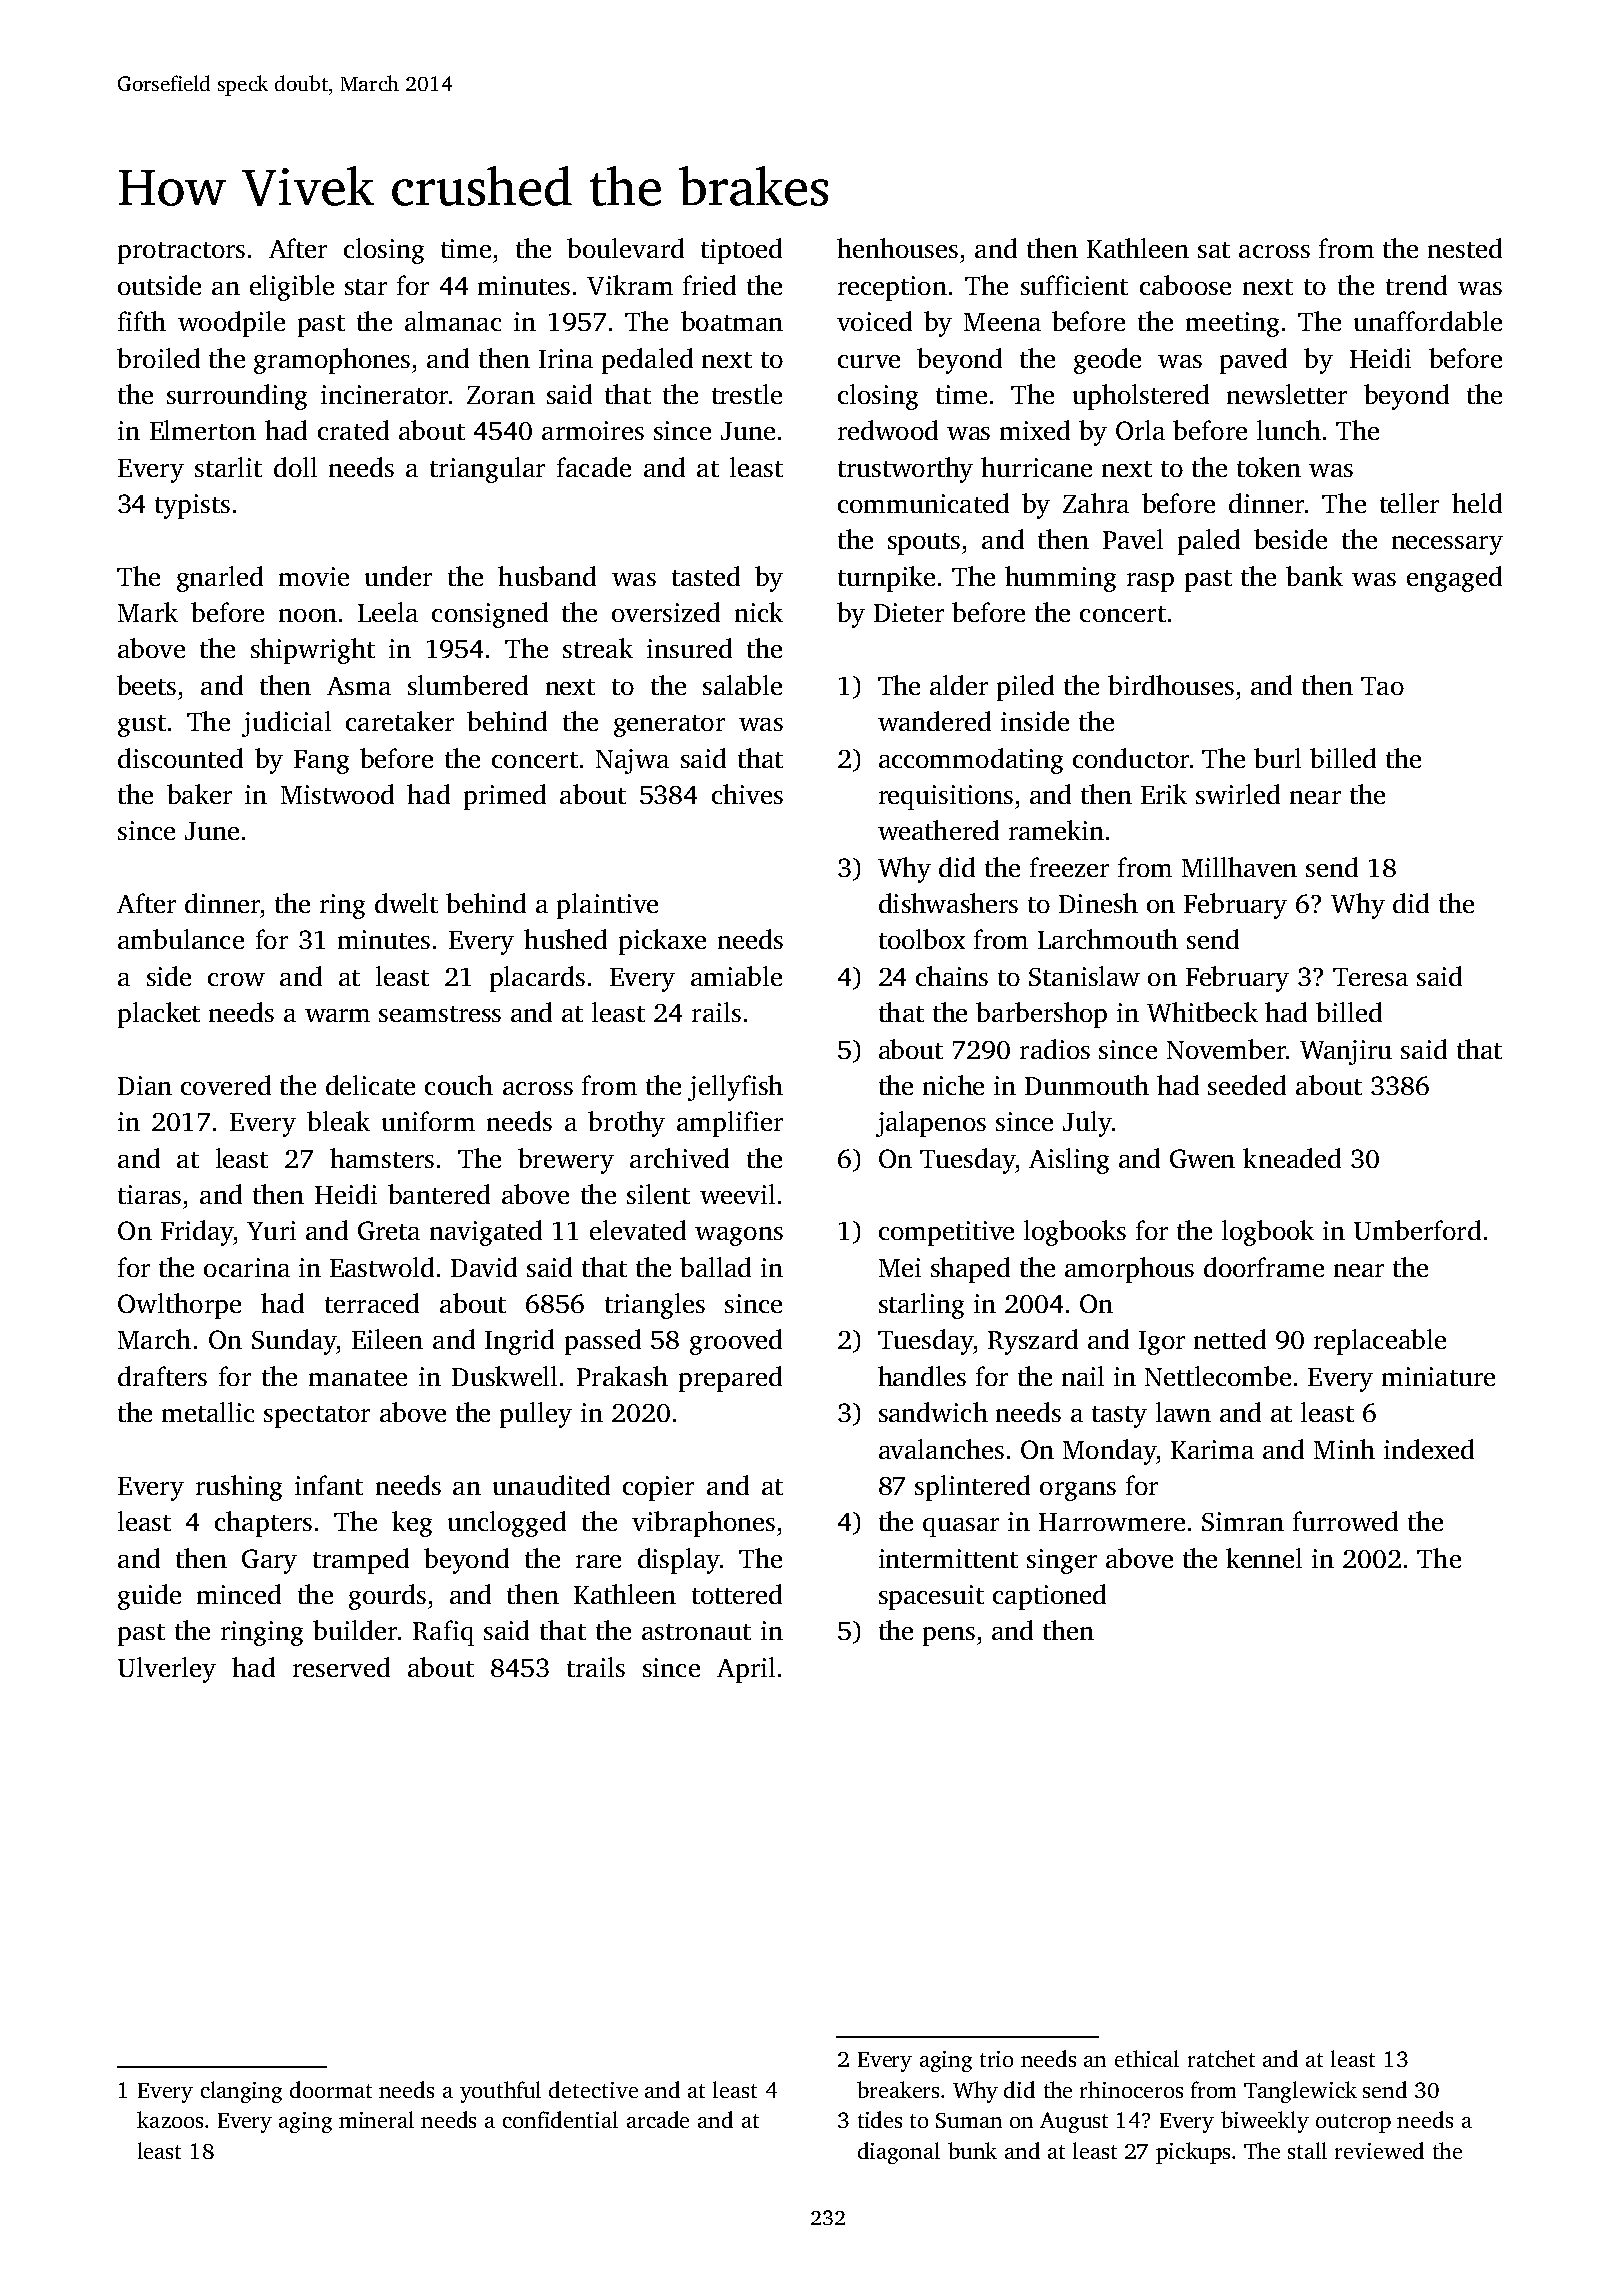 Image resolution: width=1620 pixels, height=2292 pixels. I want to click on tiptoed, so click(741, 251).
